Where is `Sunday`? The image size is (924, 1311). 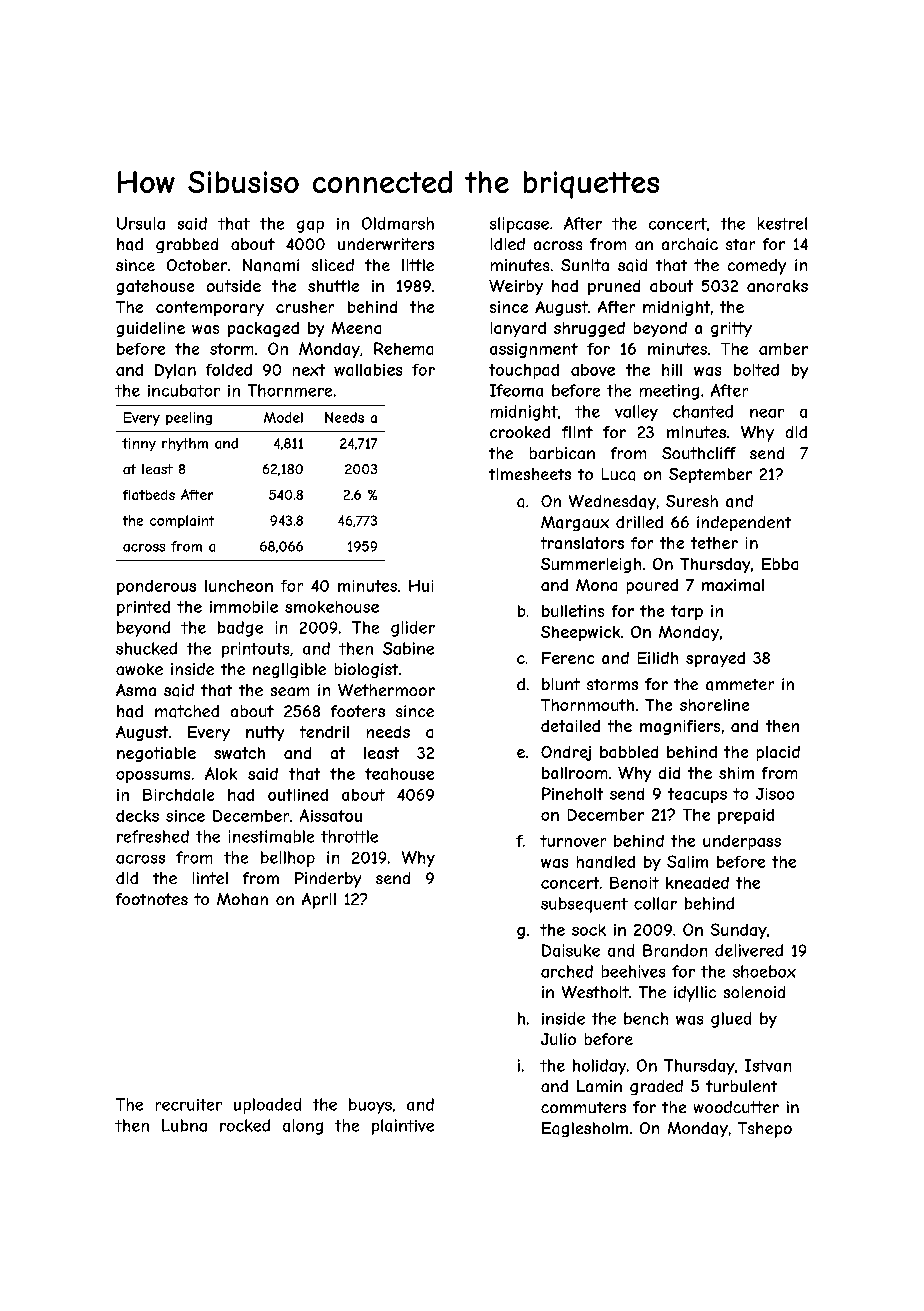
Sunday is located at coordinates (739, 931).
